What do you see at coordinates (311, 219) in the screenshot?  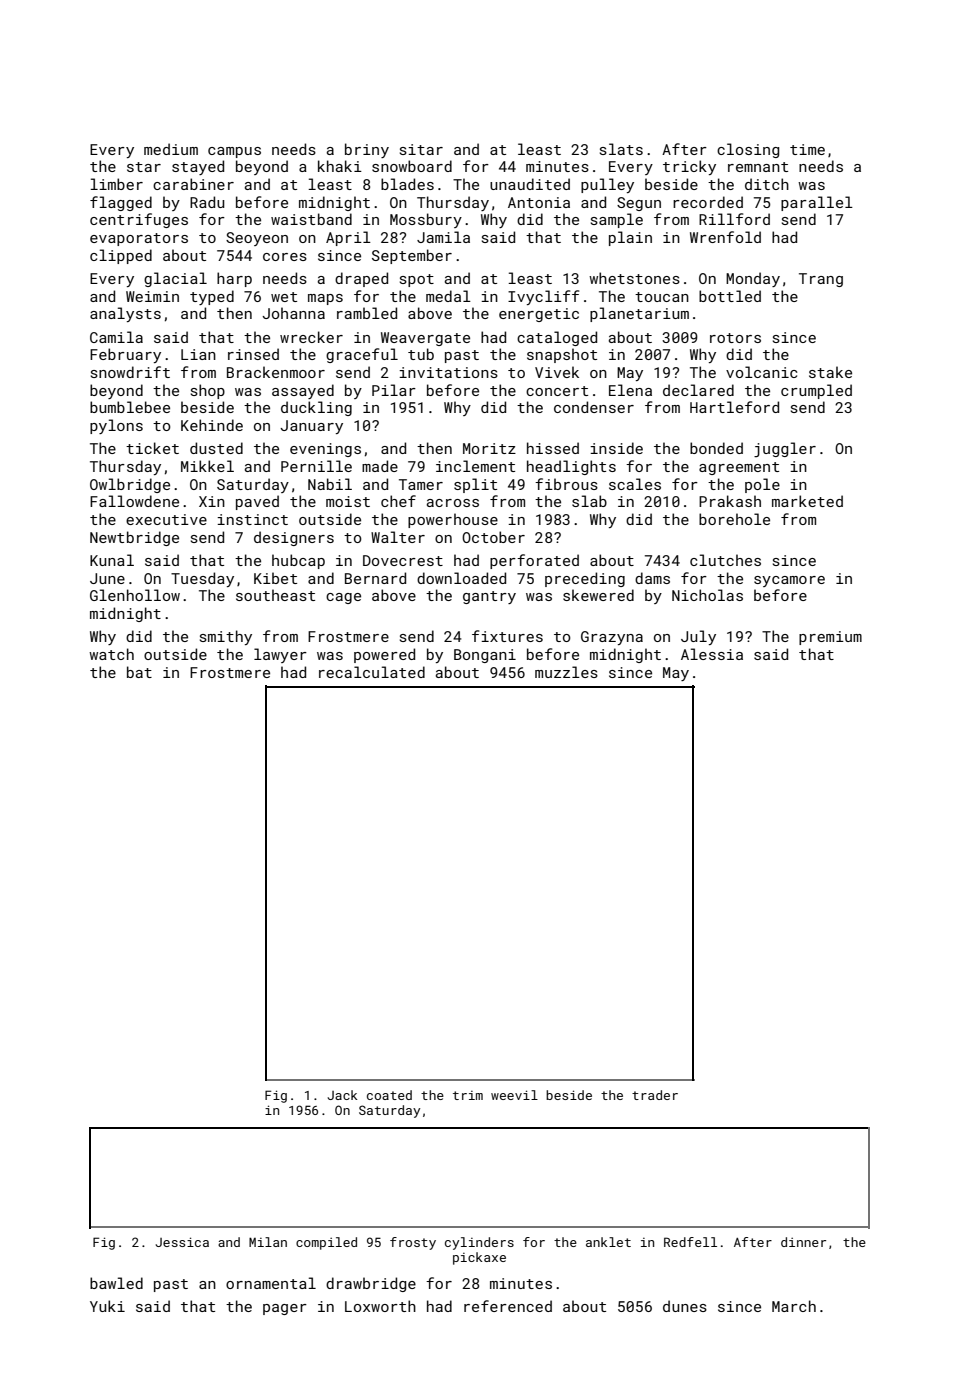 I see `waistband` at bounding box center [311, 219].
